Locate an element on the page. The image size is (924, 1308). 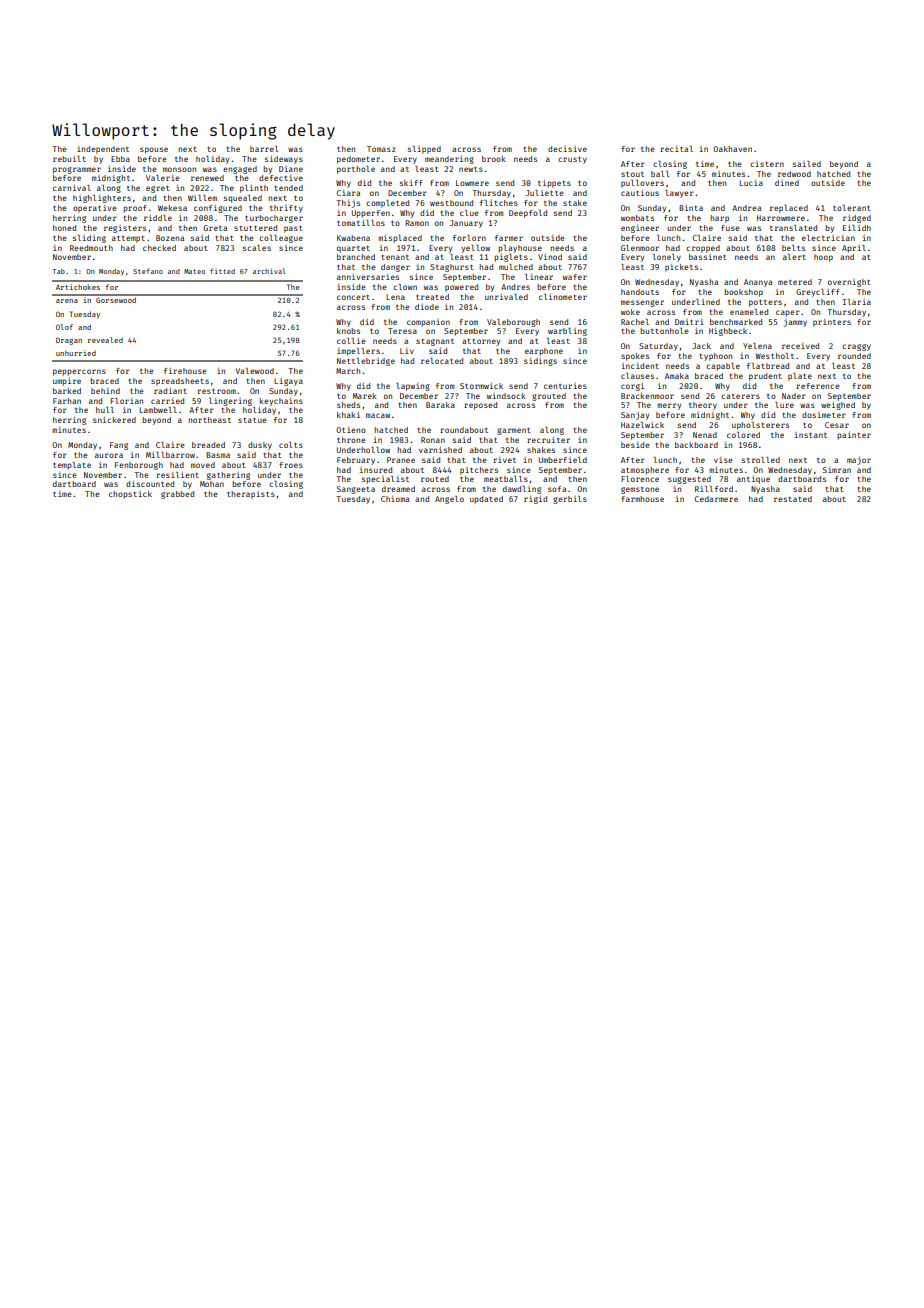
spreadsheets is located at coordinates (180, 382).
